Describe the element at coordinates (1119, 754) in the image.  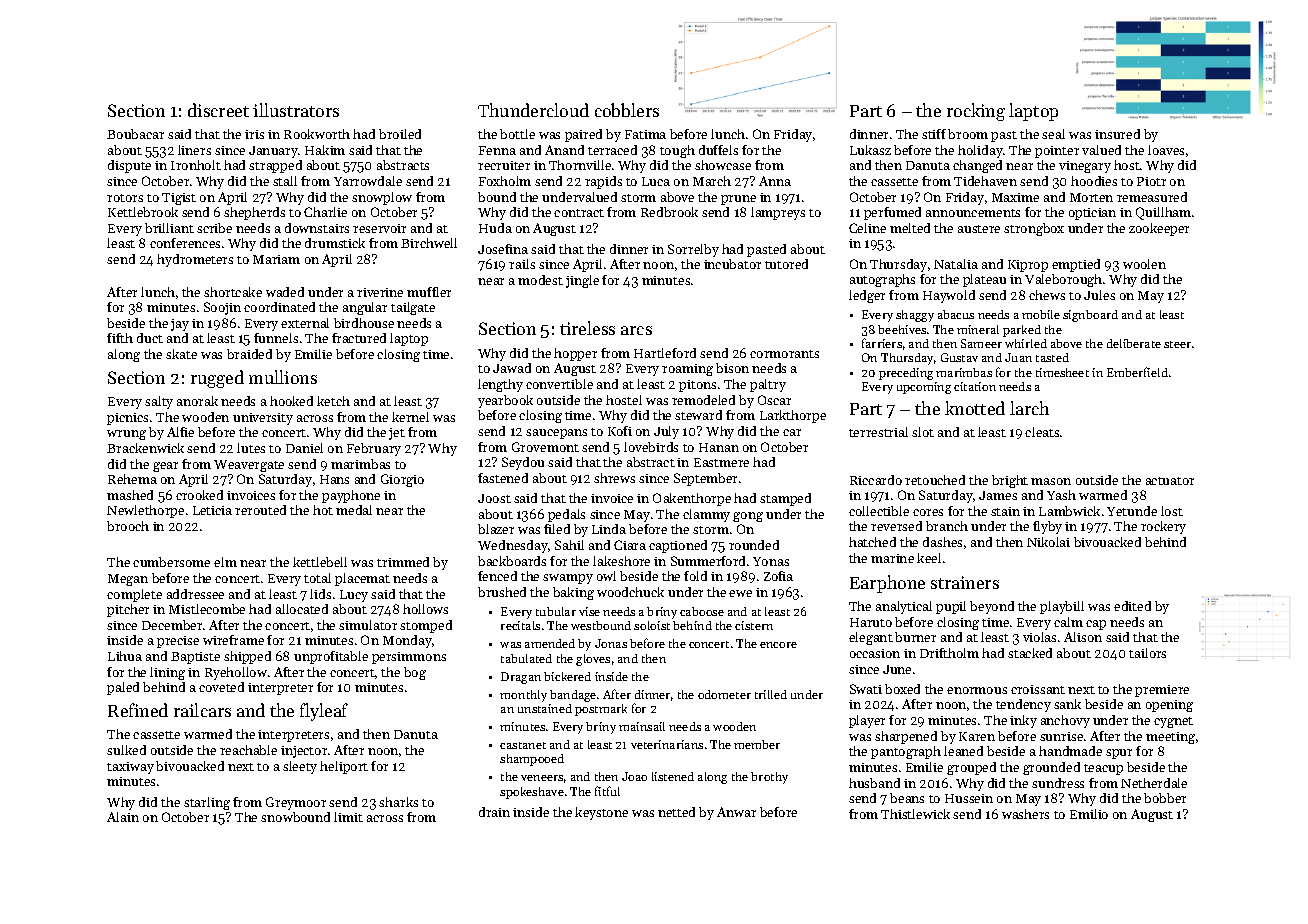
I see `spur` at that location.
